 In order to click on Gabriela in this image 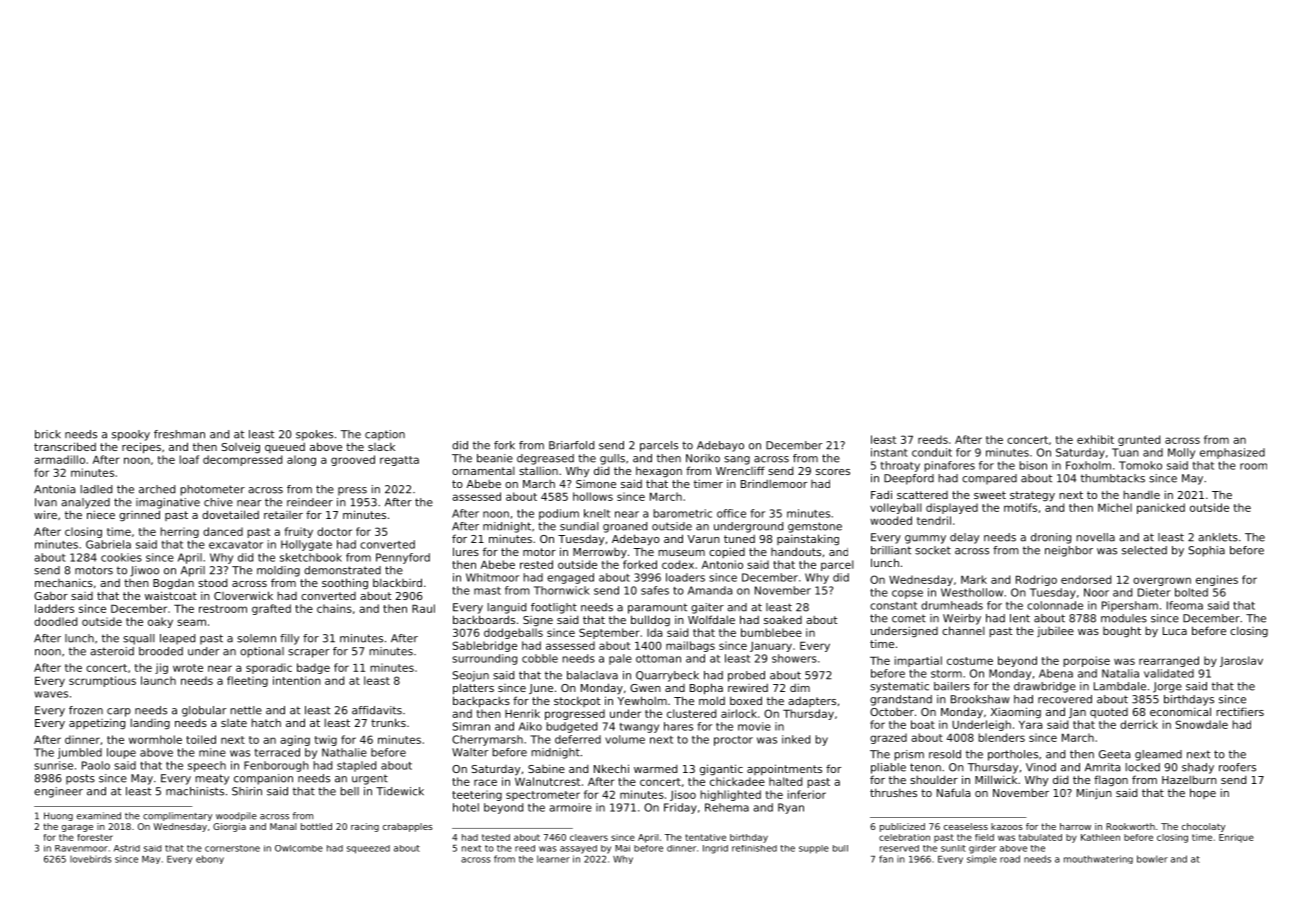, I will do `click(108, 544)`.
